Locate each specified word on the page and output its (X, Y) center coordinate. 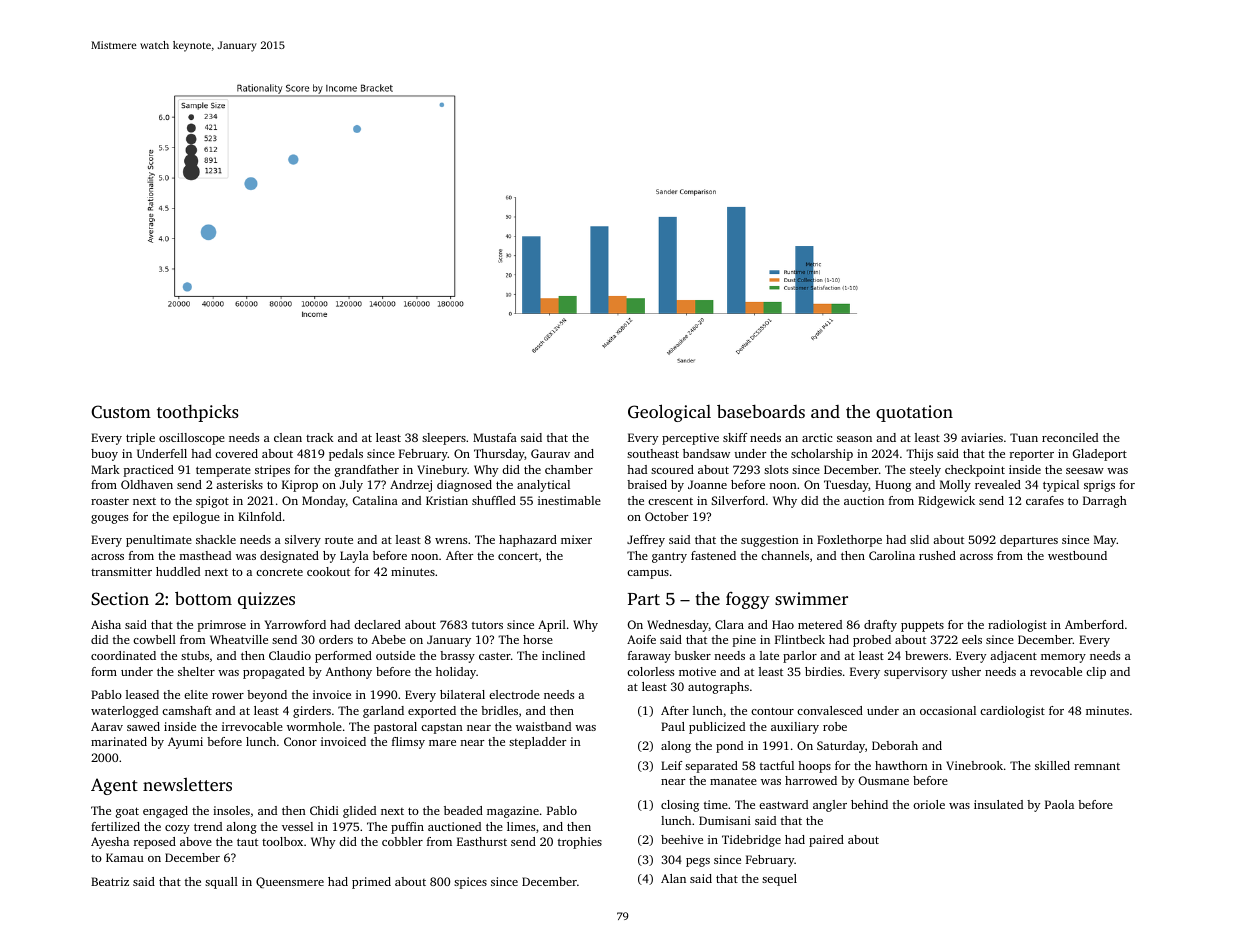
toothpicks (198, 413)
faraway (649, 657)
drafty (880, 626)
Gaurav (550, 453)
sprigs (1099, 486)
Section (120, 598)
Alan (673, 878)
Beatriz (110, 881)
